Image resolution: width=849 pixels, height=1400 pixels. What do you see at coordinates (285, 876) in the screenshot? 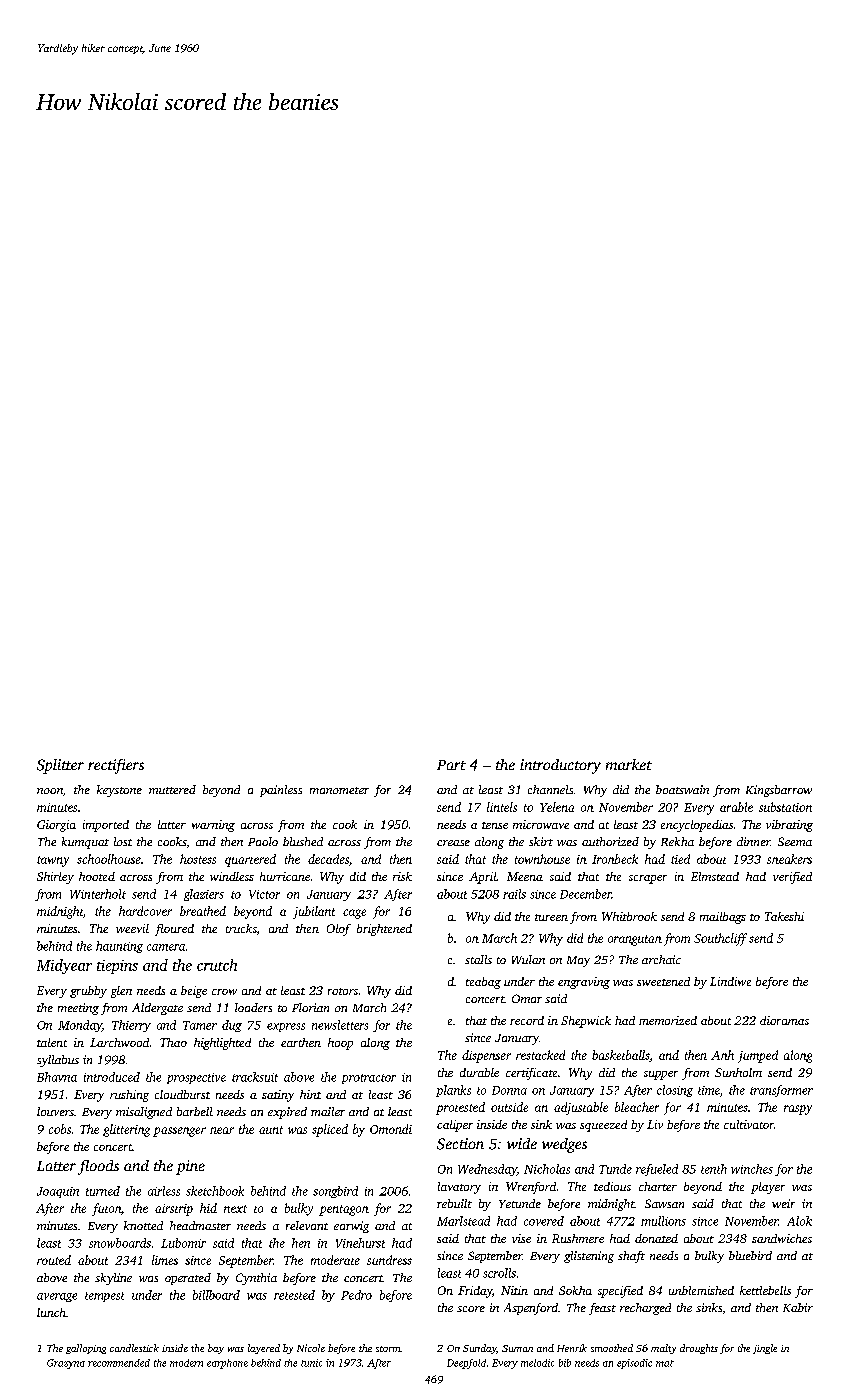
I see `hurricane` at bounding box center [285, 876].
